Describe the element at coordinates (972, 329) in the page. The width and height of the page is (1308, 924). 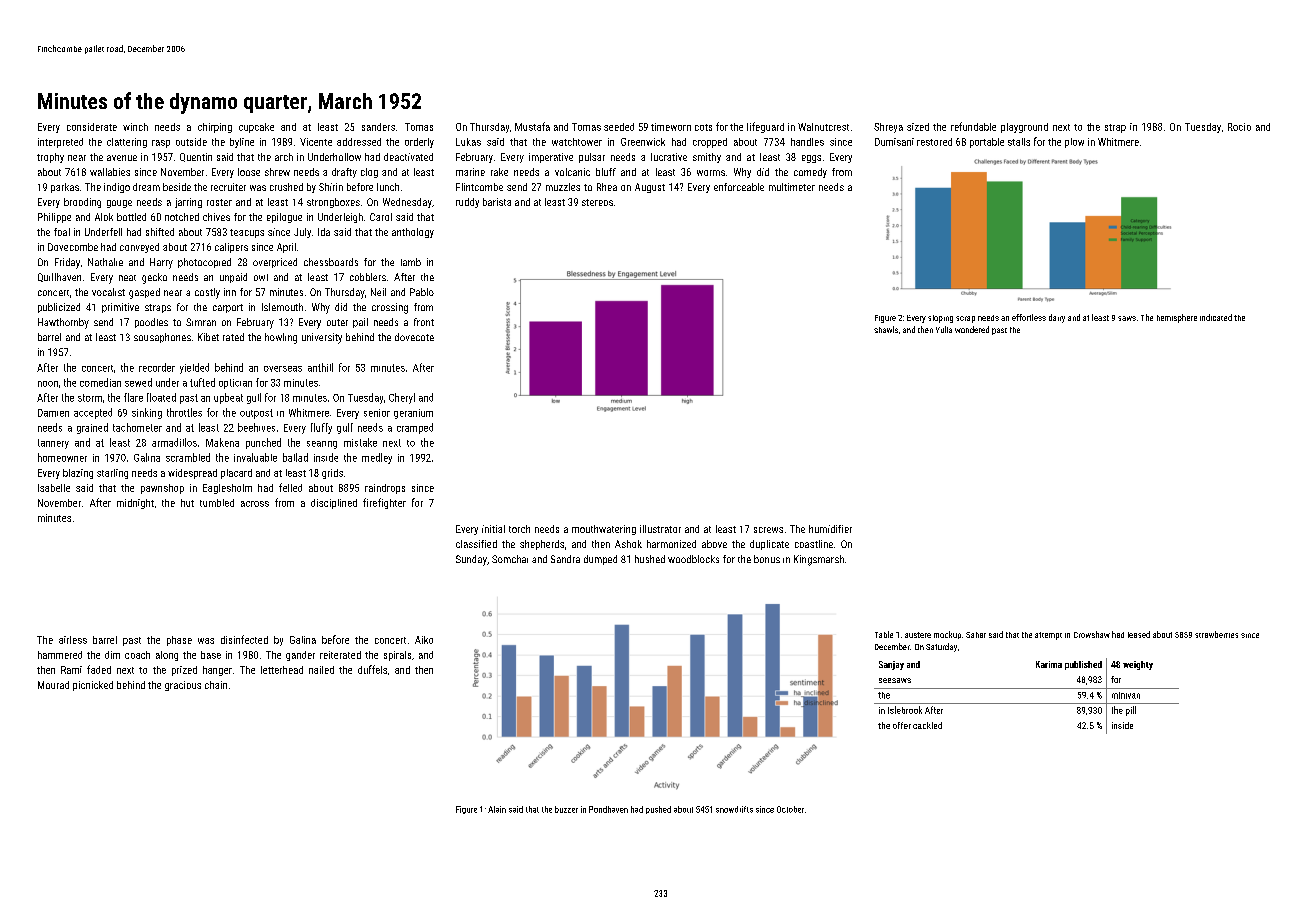
I see `wondered` at that location.
